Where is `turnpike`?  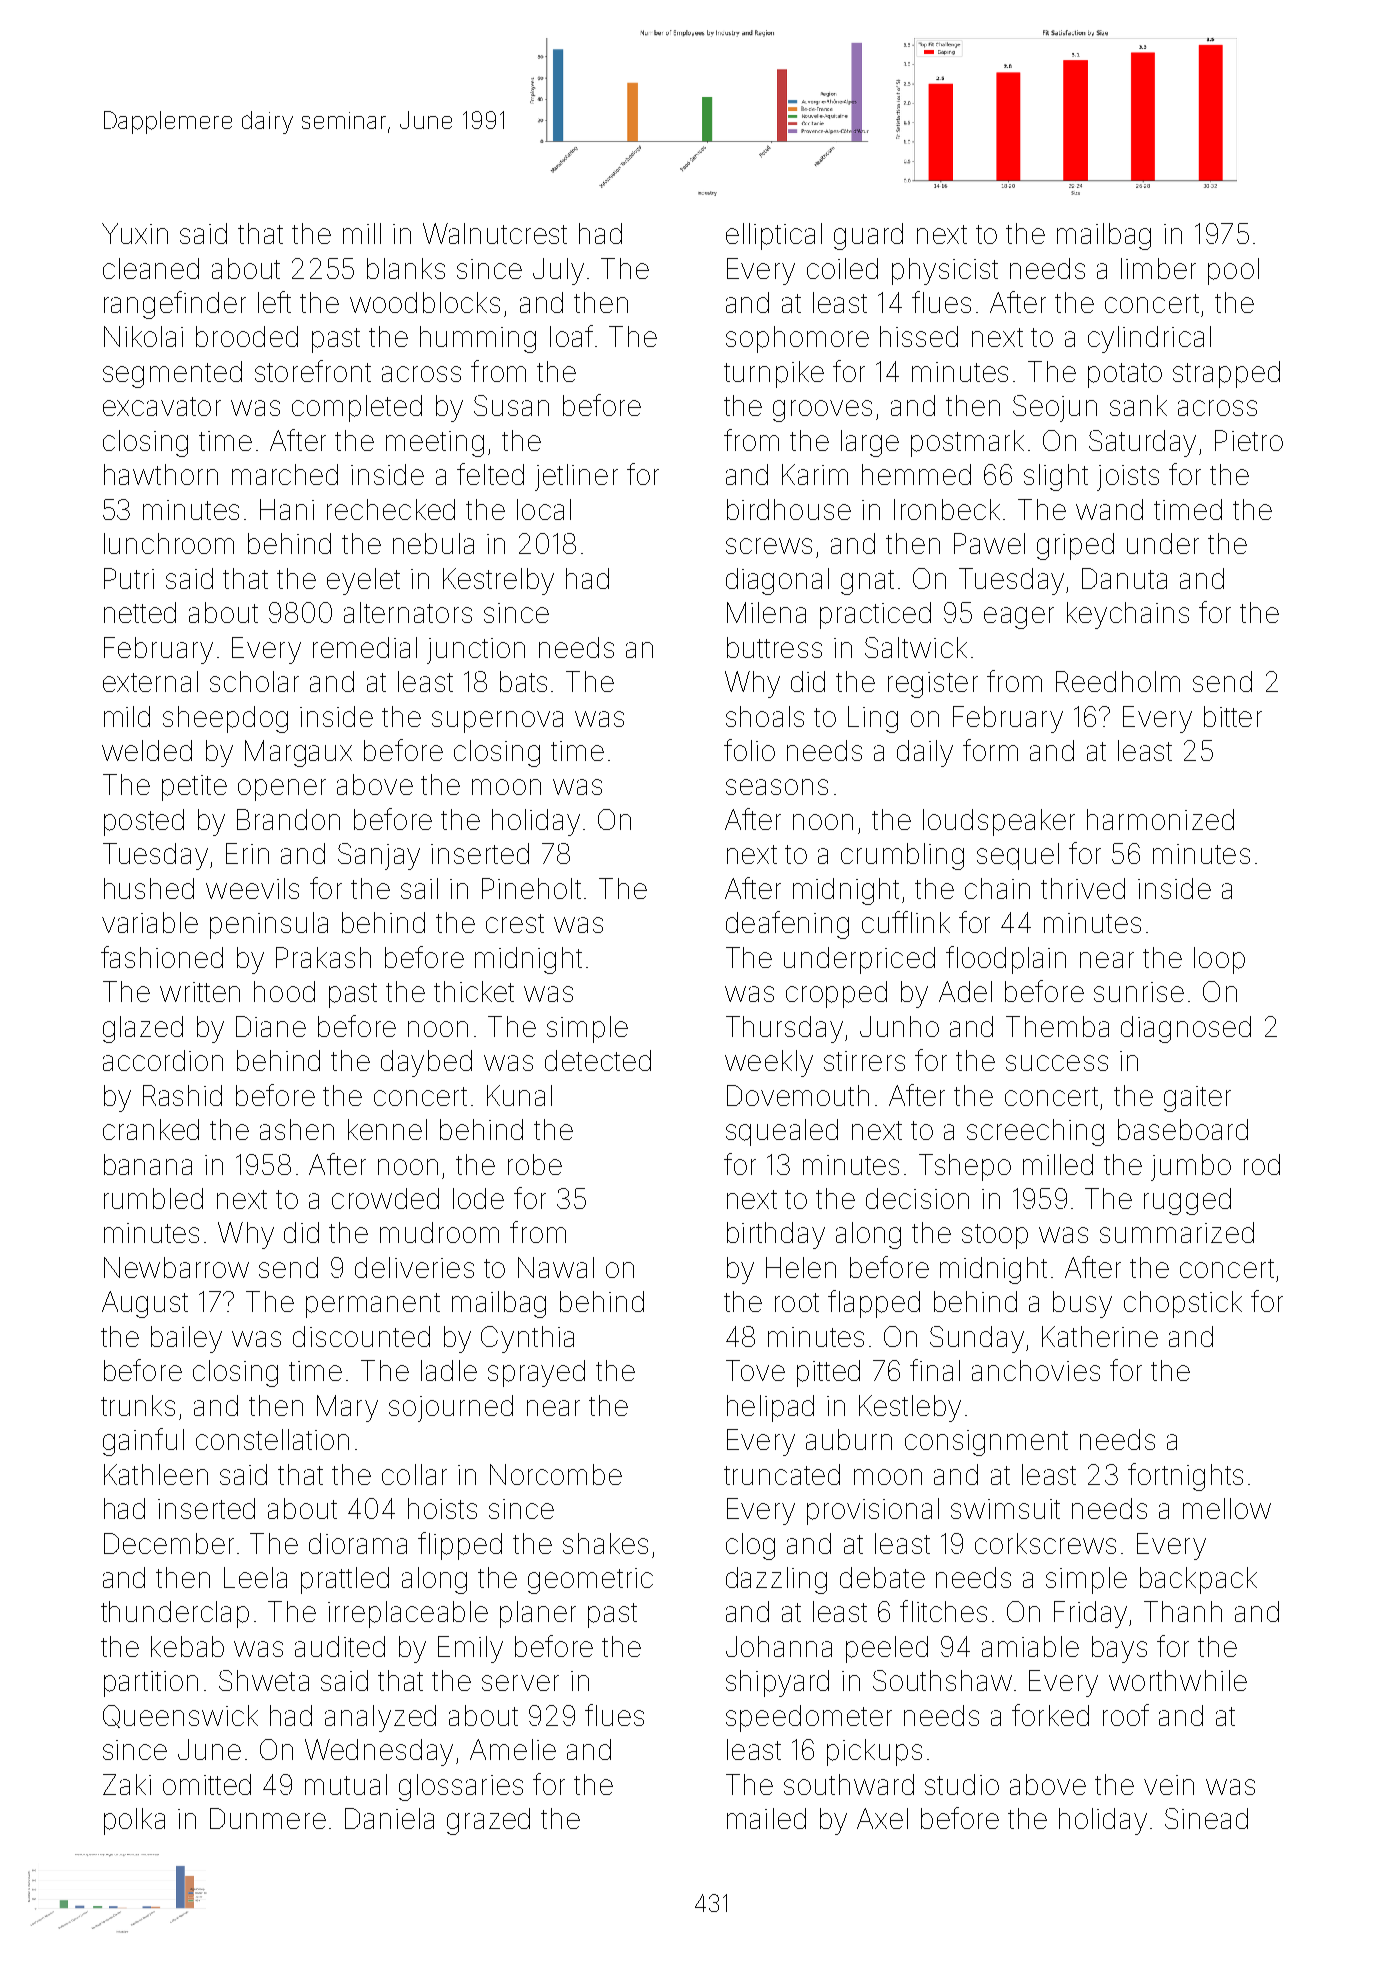
turnpike is located at coordinates (774, 374).
